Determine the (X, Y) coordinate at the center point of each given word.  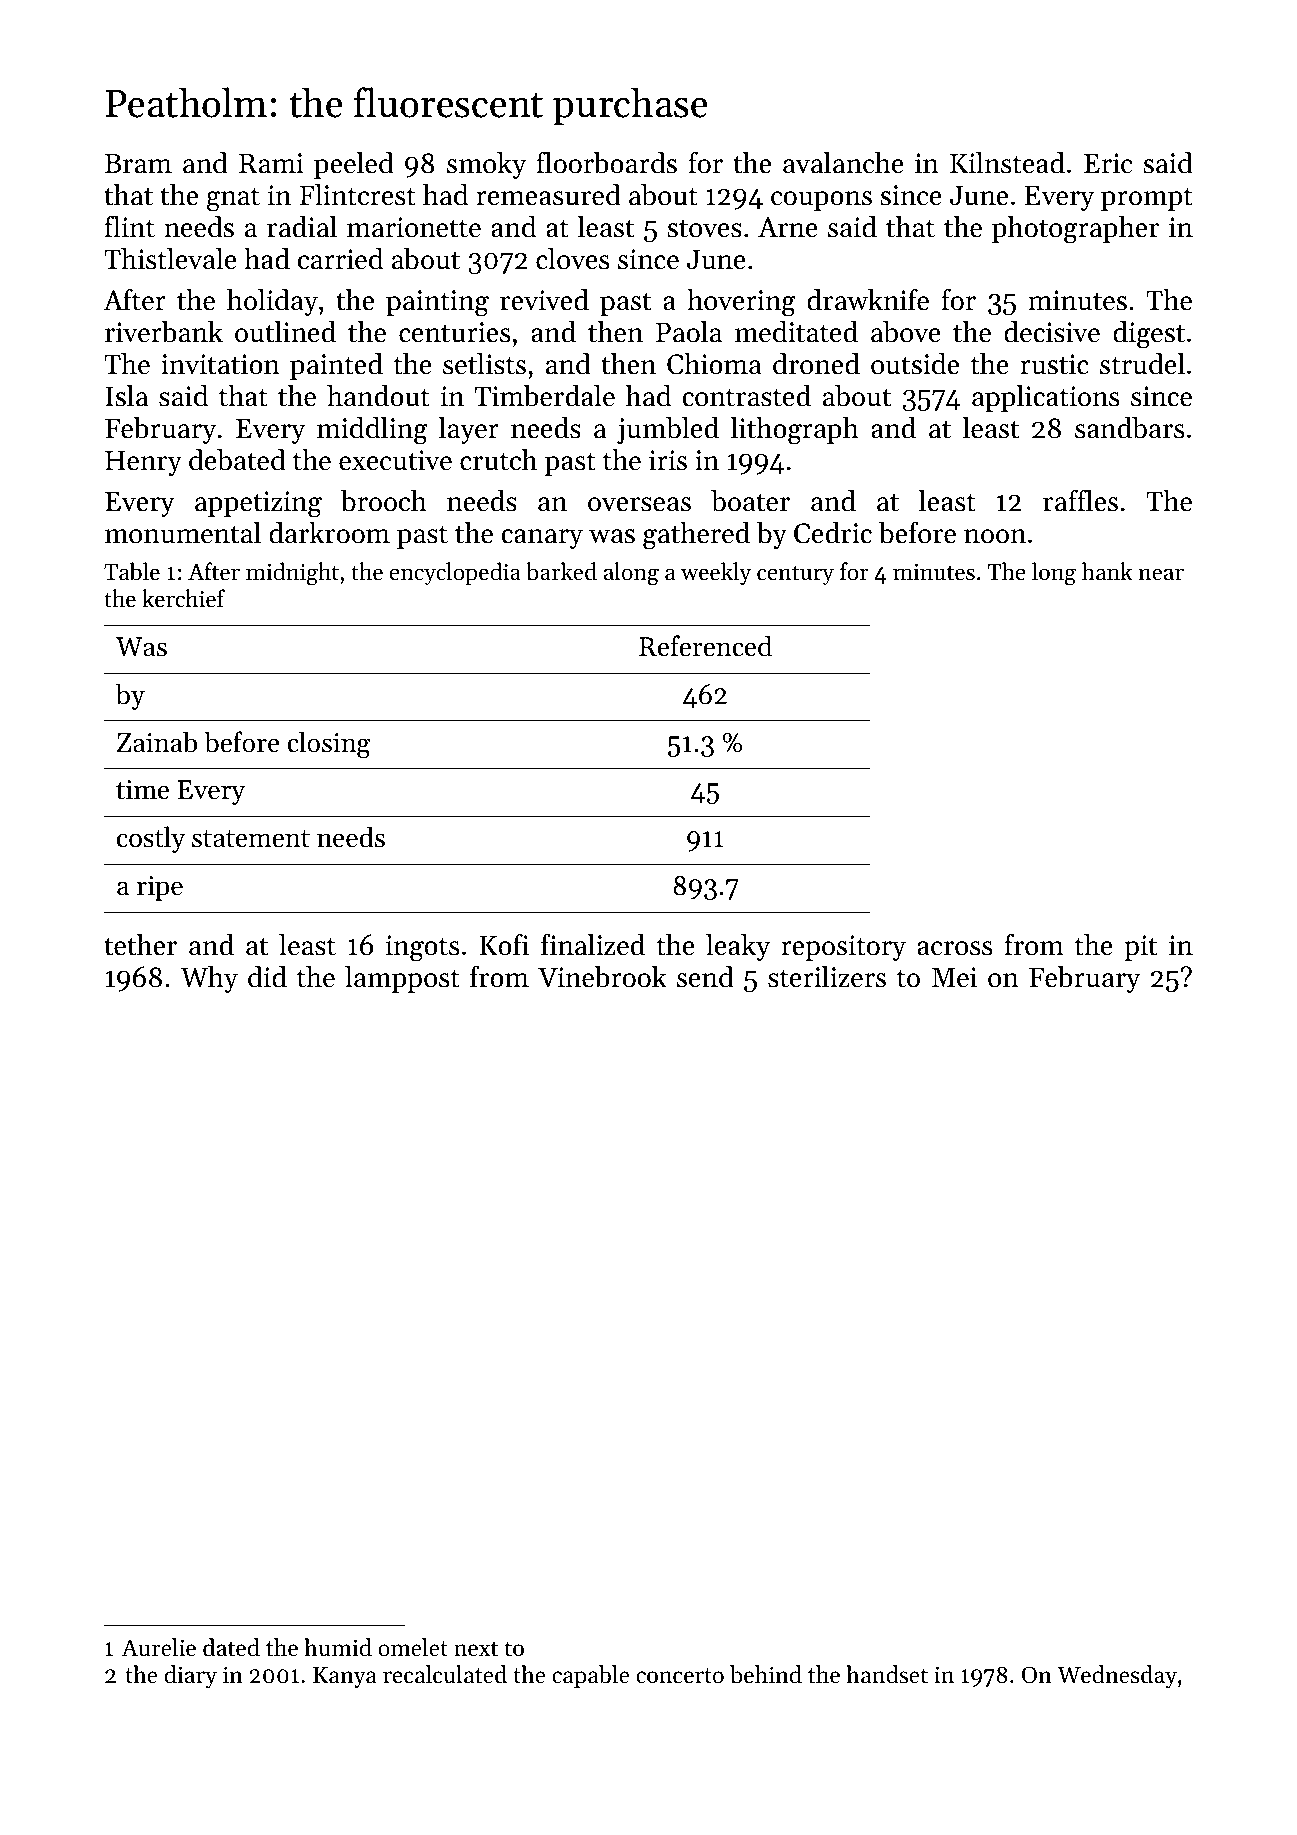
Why (209, 979)
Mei (954, 977)
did (267, 977)
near (1161, 574)
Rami (271, 163)
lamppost (402, 979)
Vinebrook (602, 977)
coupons (821, 201)
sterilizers (827, 977)
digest (1149, 335)
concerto (680, 1676)
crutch (498, 460)
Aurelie (159, 1647)
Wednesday (1117, 1676)
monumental (183, 533)
